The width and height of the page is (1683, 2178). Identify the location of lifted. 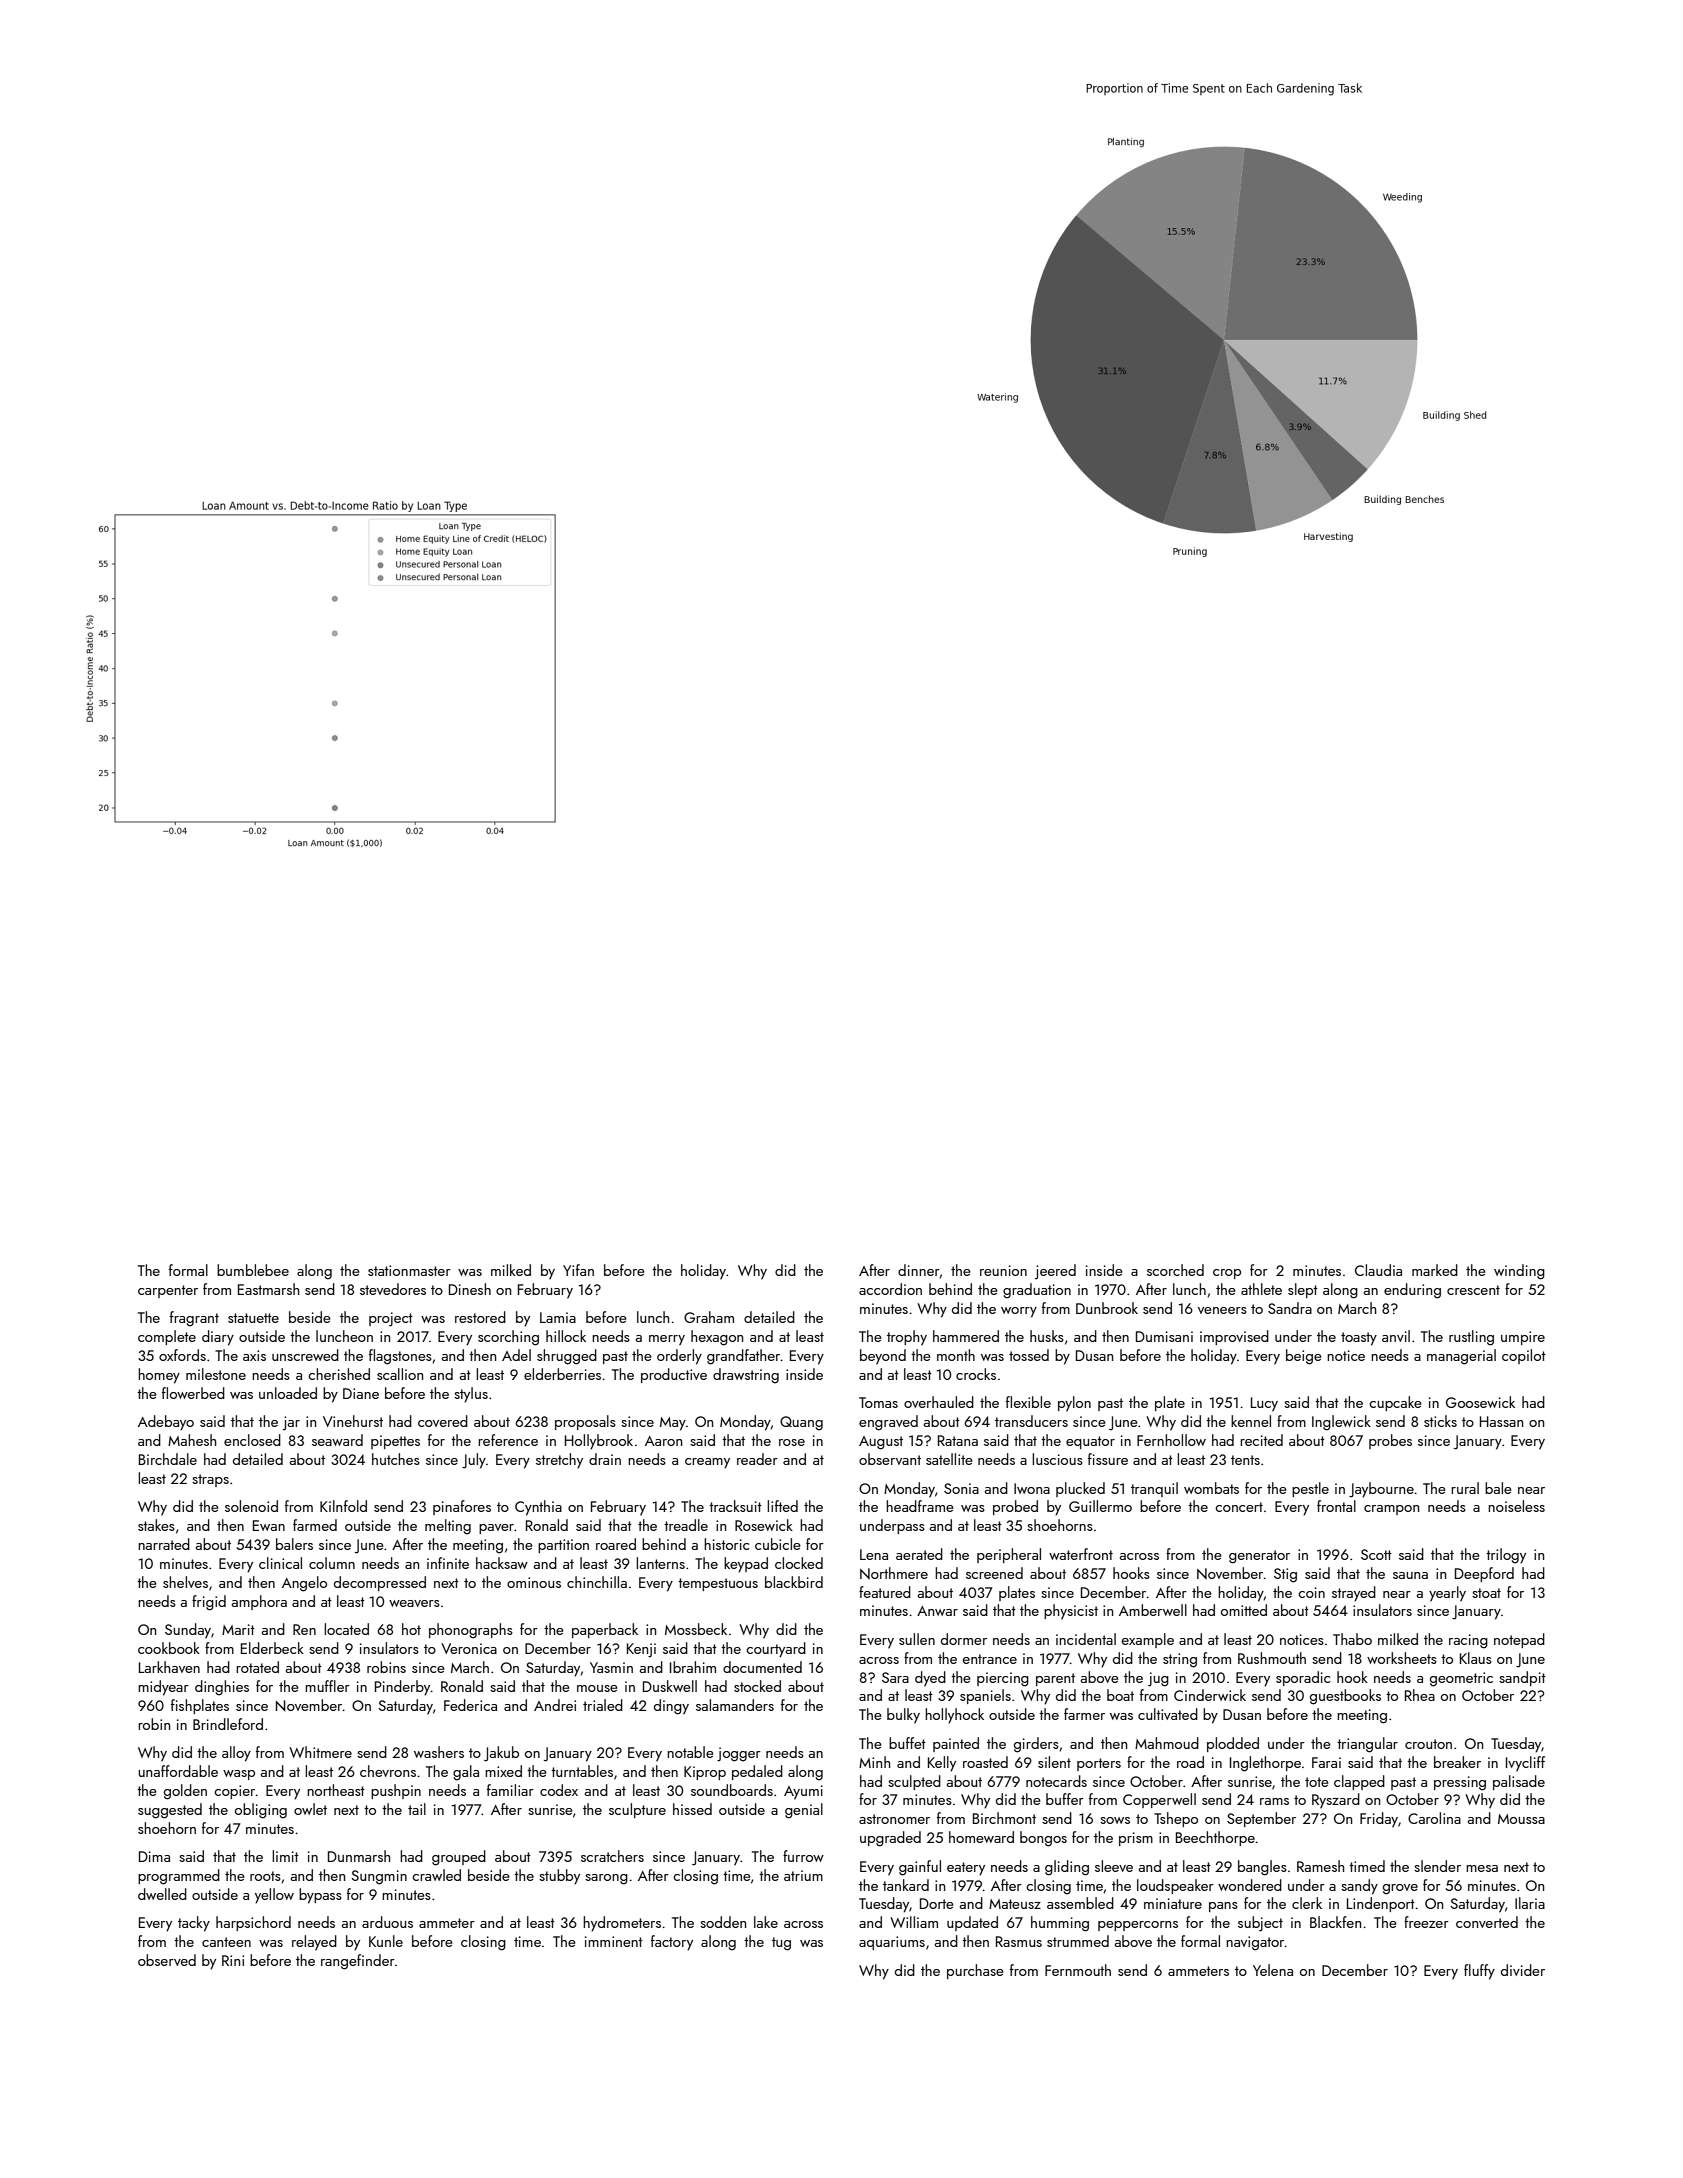
(782, 1506).
